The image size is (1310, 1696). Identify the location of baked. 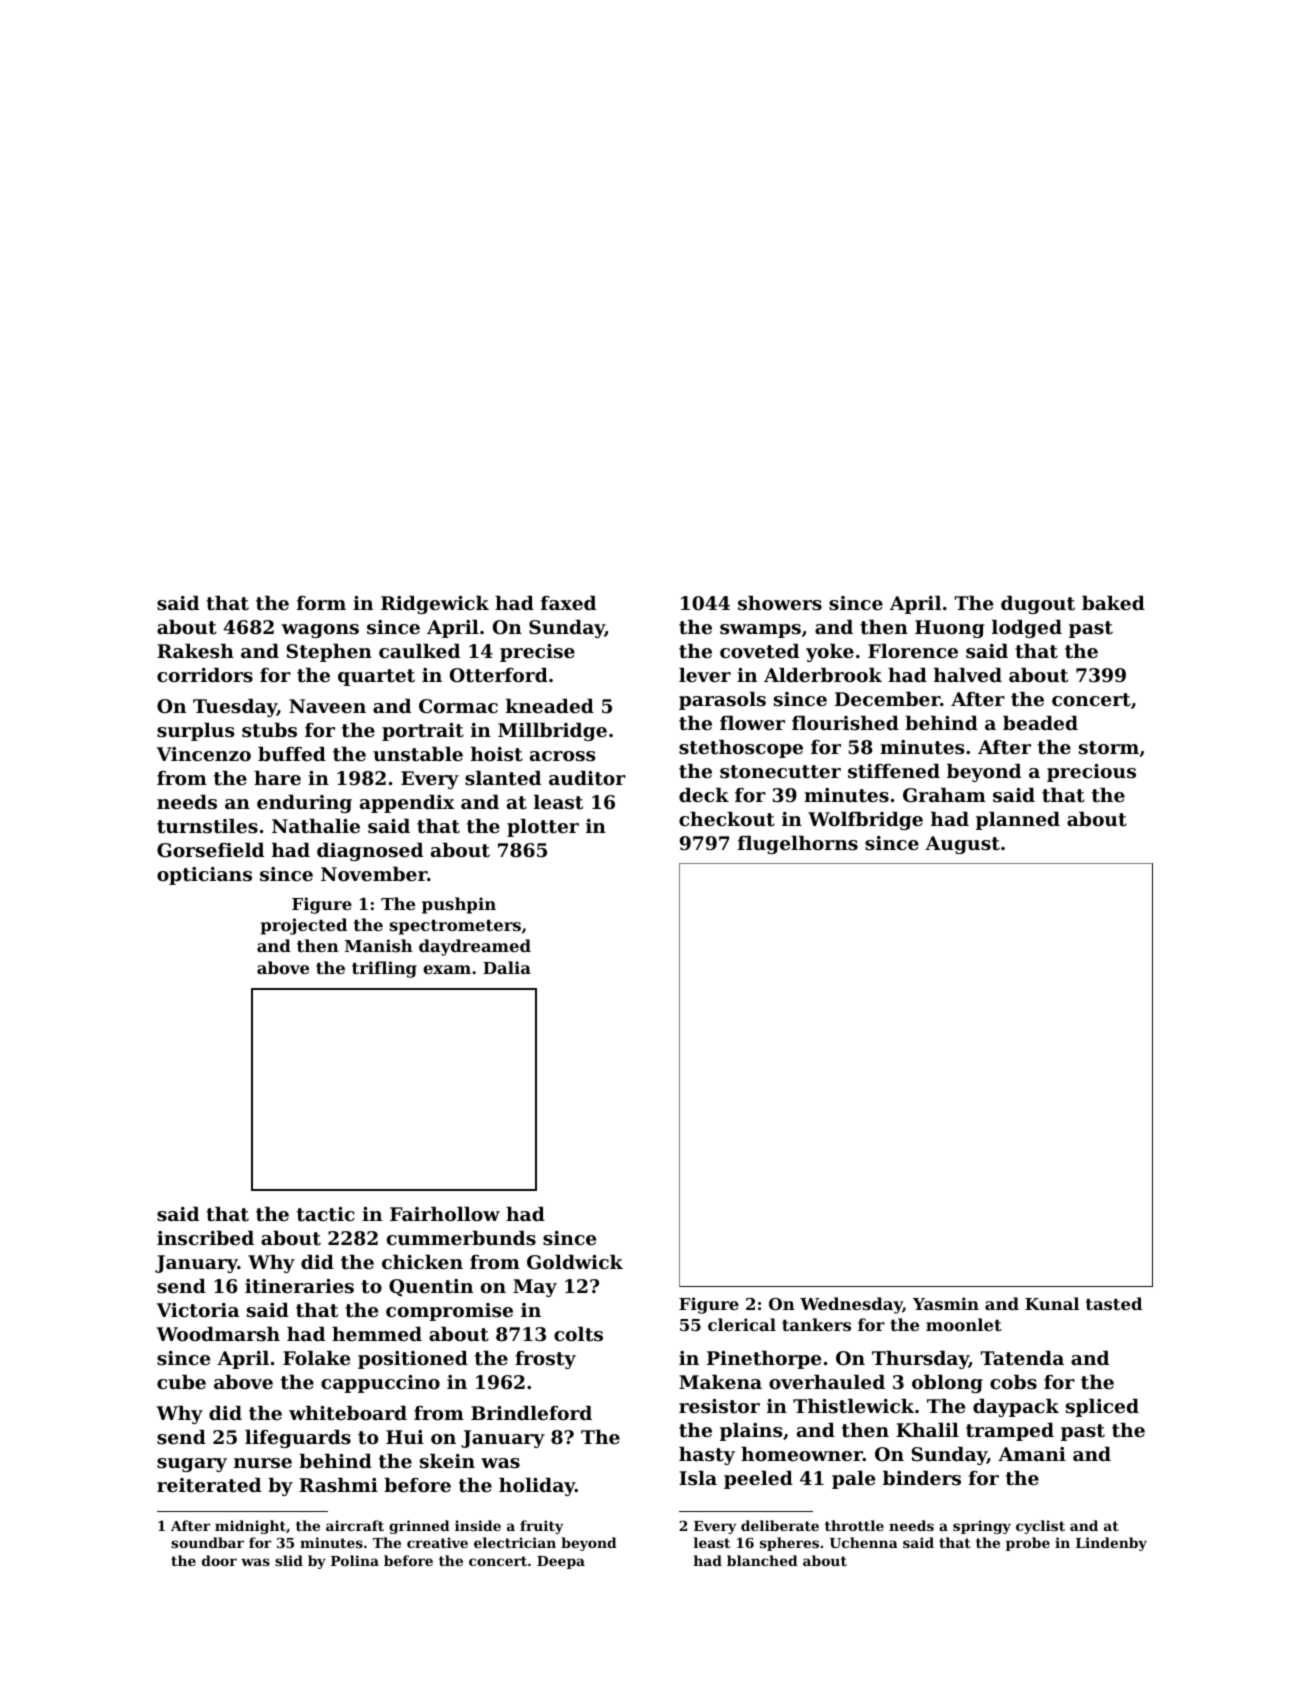
(1113, 603).
